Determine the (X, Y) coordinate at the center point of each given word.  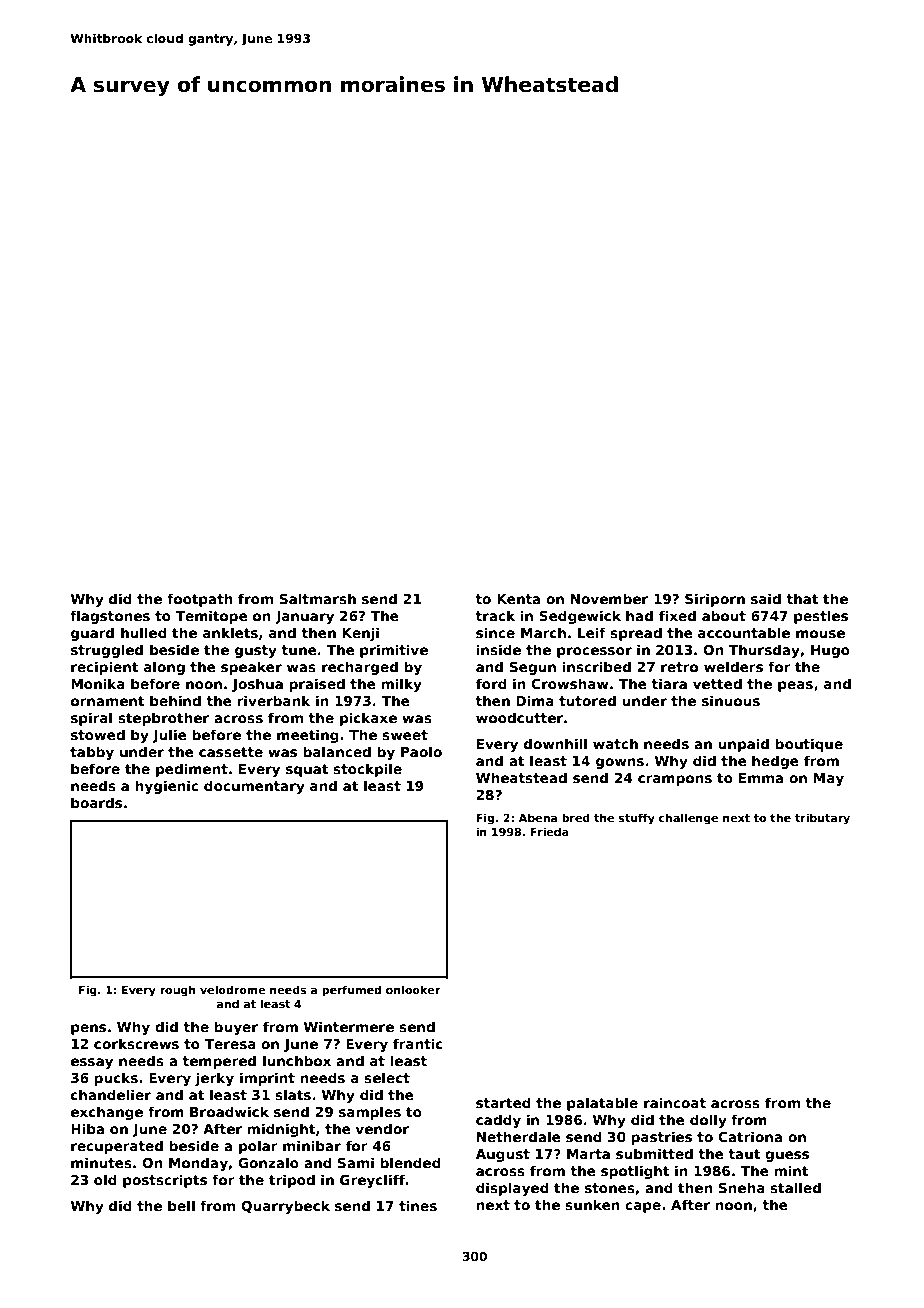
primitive (394, 651)
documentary (254, 787)
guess (787, 1156)
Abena (538, 817)
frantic (418, 1043)
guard (92, 634)
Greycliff (372, 1181)
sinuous (731, 700)
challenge (688, 819)
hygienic (166, 787)
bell (181, 1205)
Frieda (549, 831)
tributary (822, 819)
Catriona (750, 1136)
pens (88, 1029)
